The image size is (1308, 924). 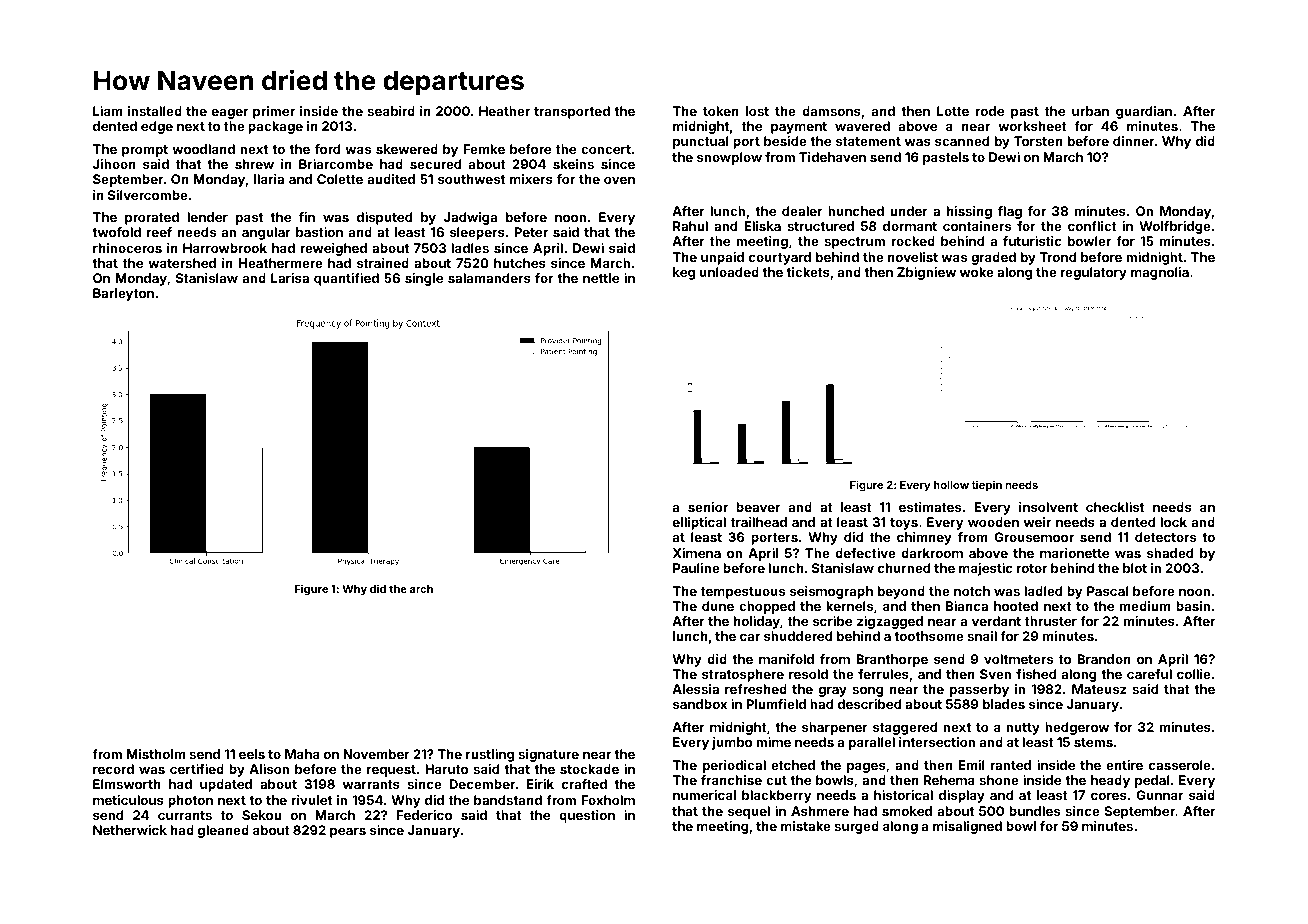 I want to click on token, so click(x=721, y=111).
